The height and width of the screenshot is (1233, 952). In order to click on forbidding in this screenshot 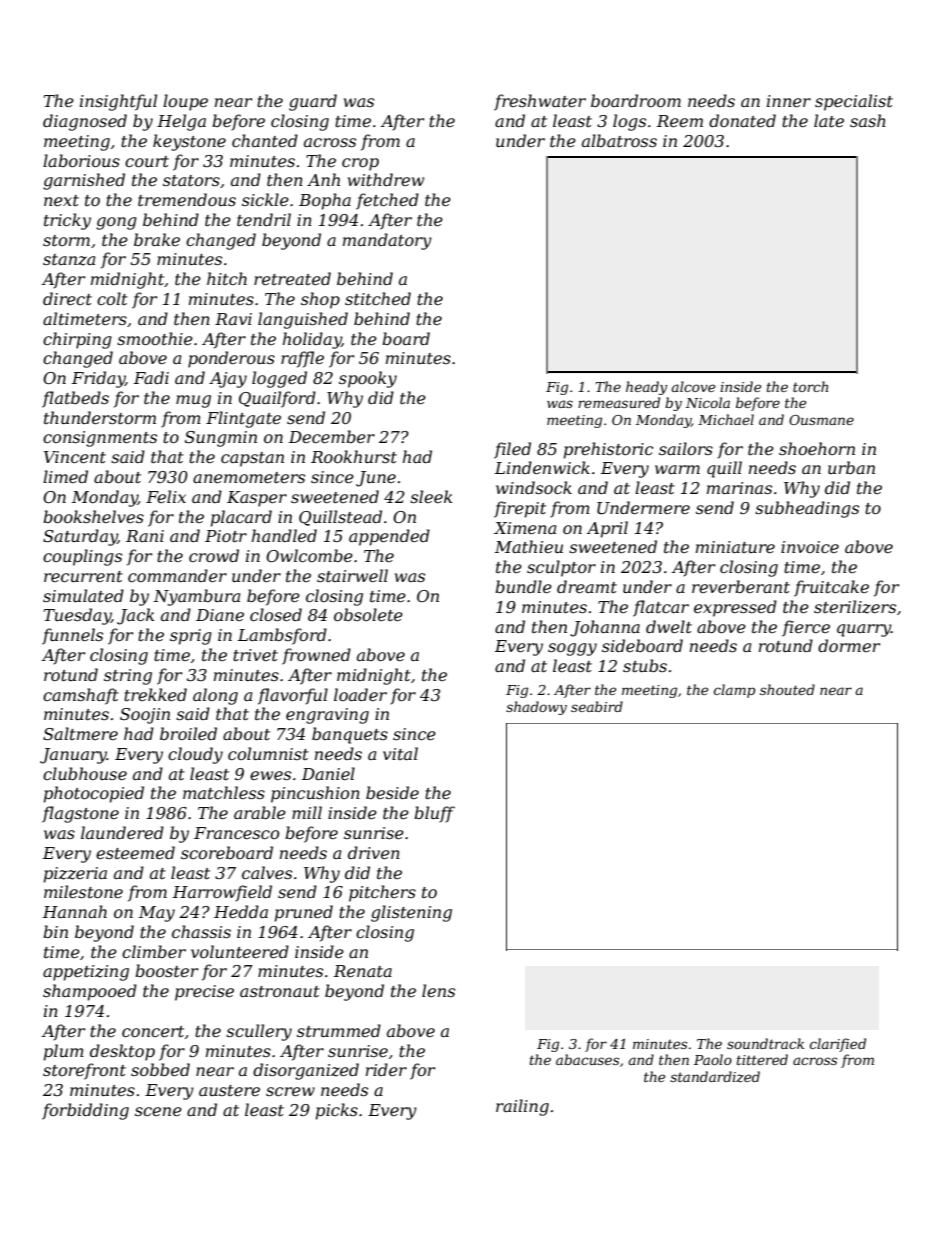, I will do `click(85, 1111)`.
